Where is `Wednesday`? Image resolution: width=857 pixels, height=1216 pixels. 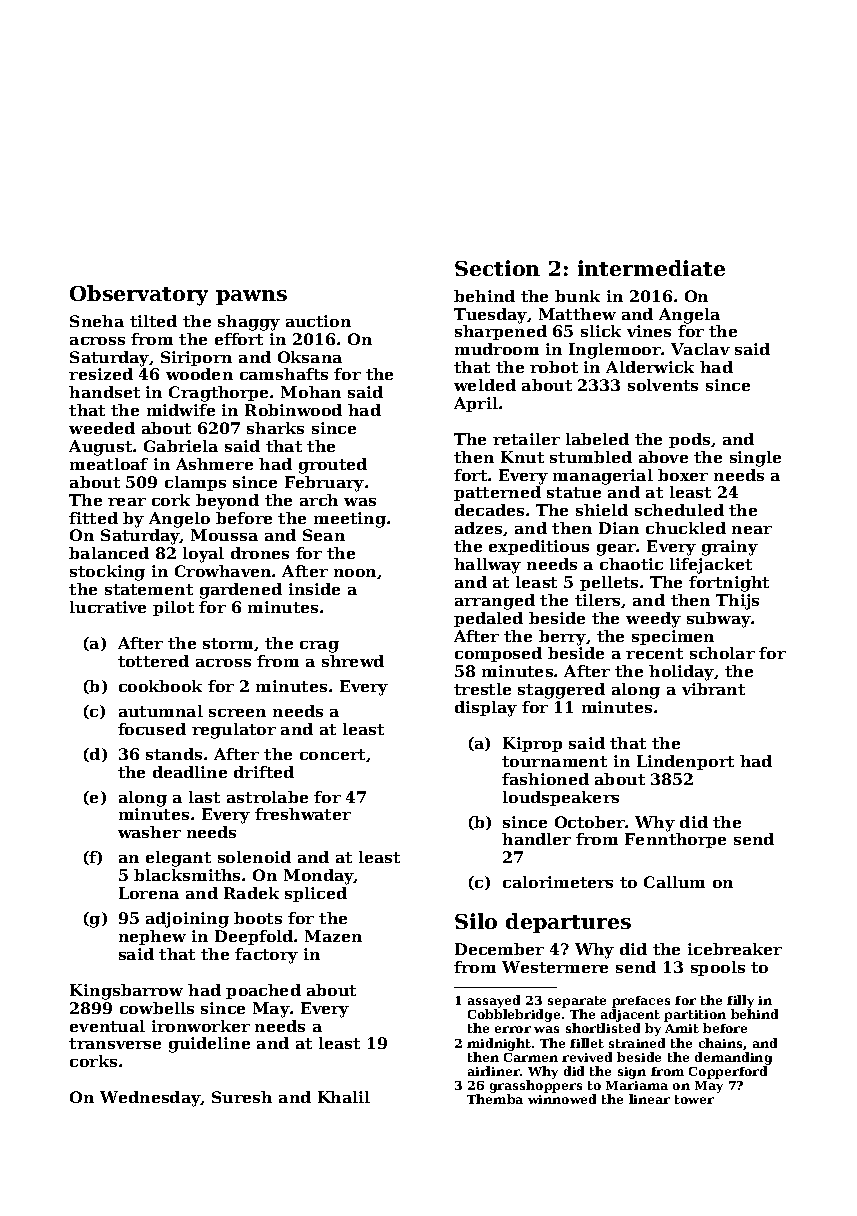
Wednesday is located at coordinates (150, 1099).
